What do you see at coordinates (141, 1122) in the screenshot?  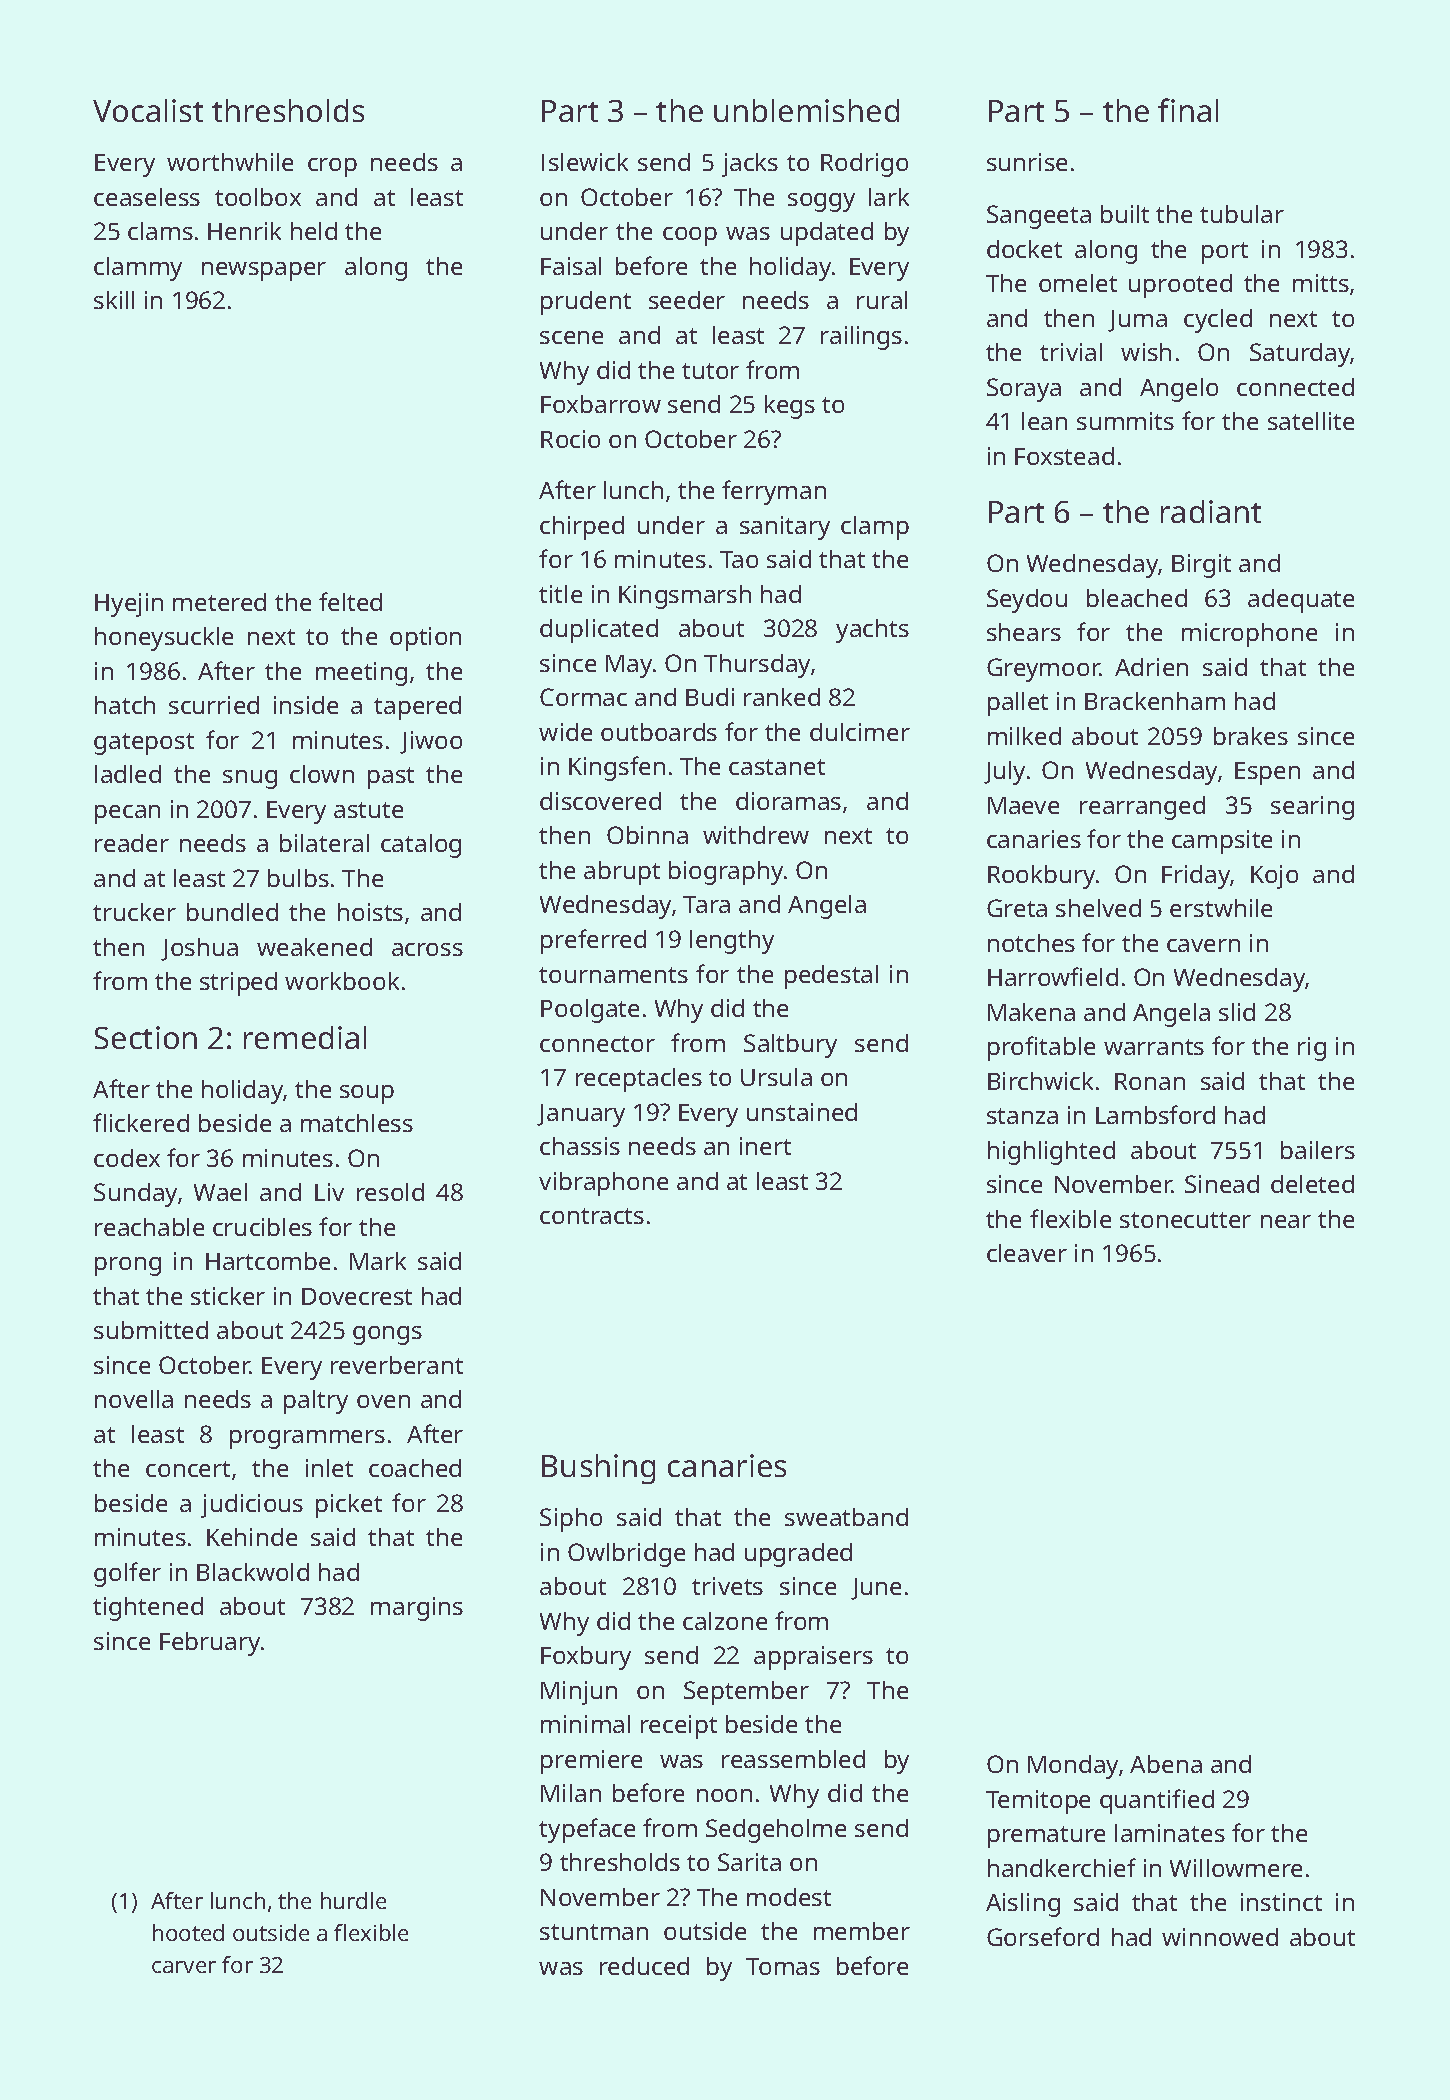 I see `flickered` at bounding box center [141, 1122].
